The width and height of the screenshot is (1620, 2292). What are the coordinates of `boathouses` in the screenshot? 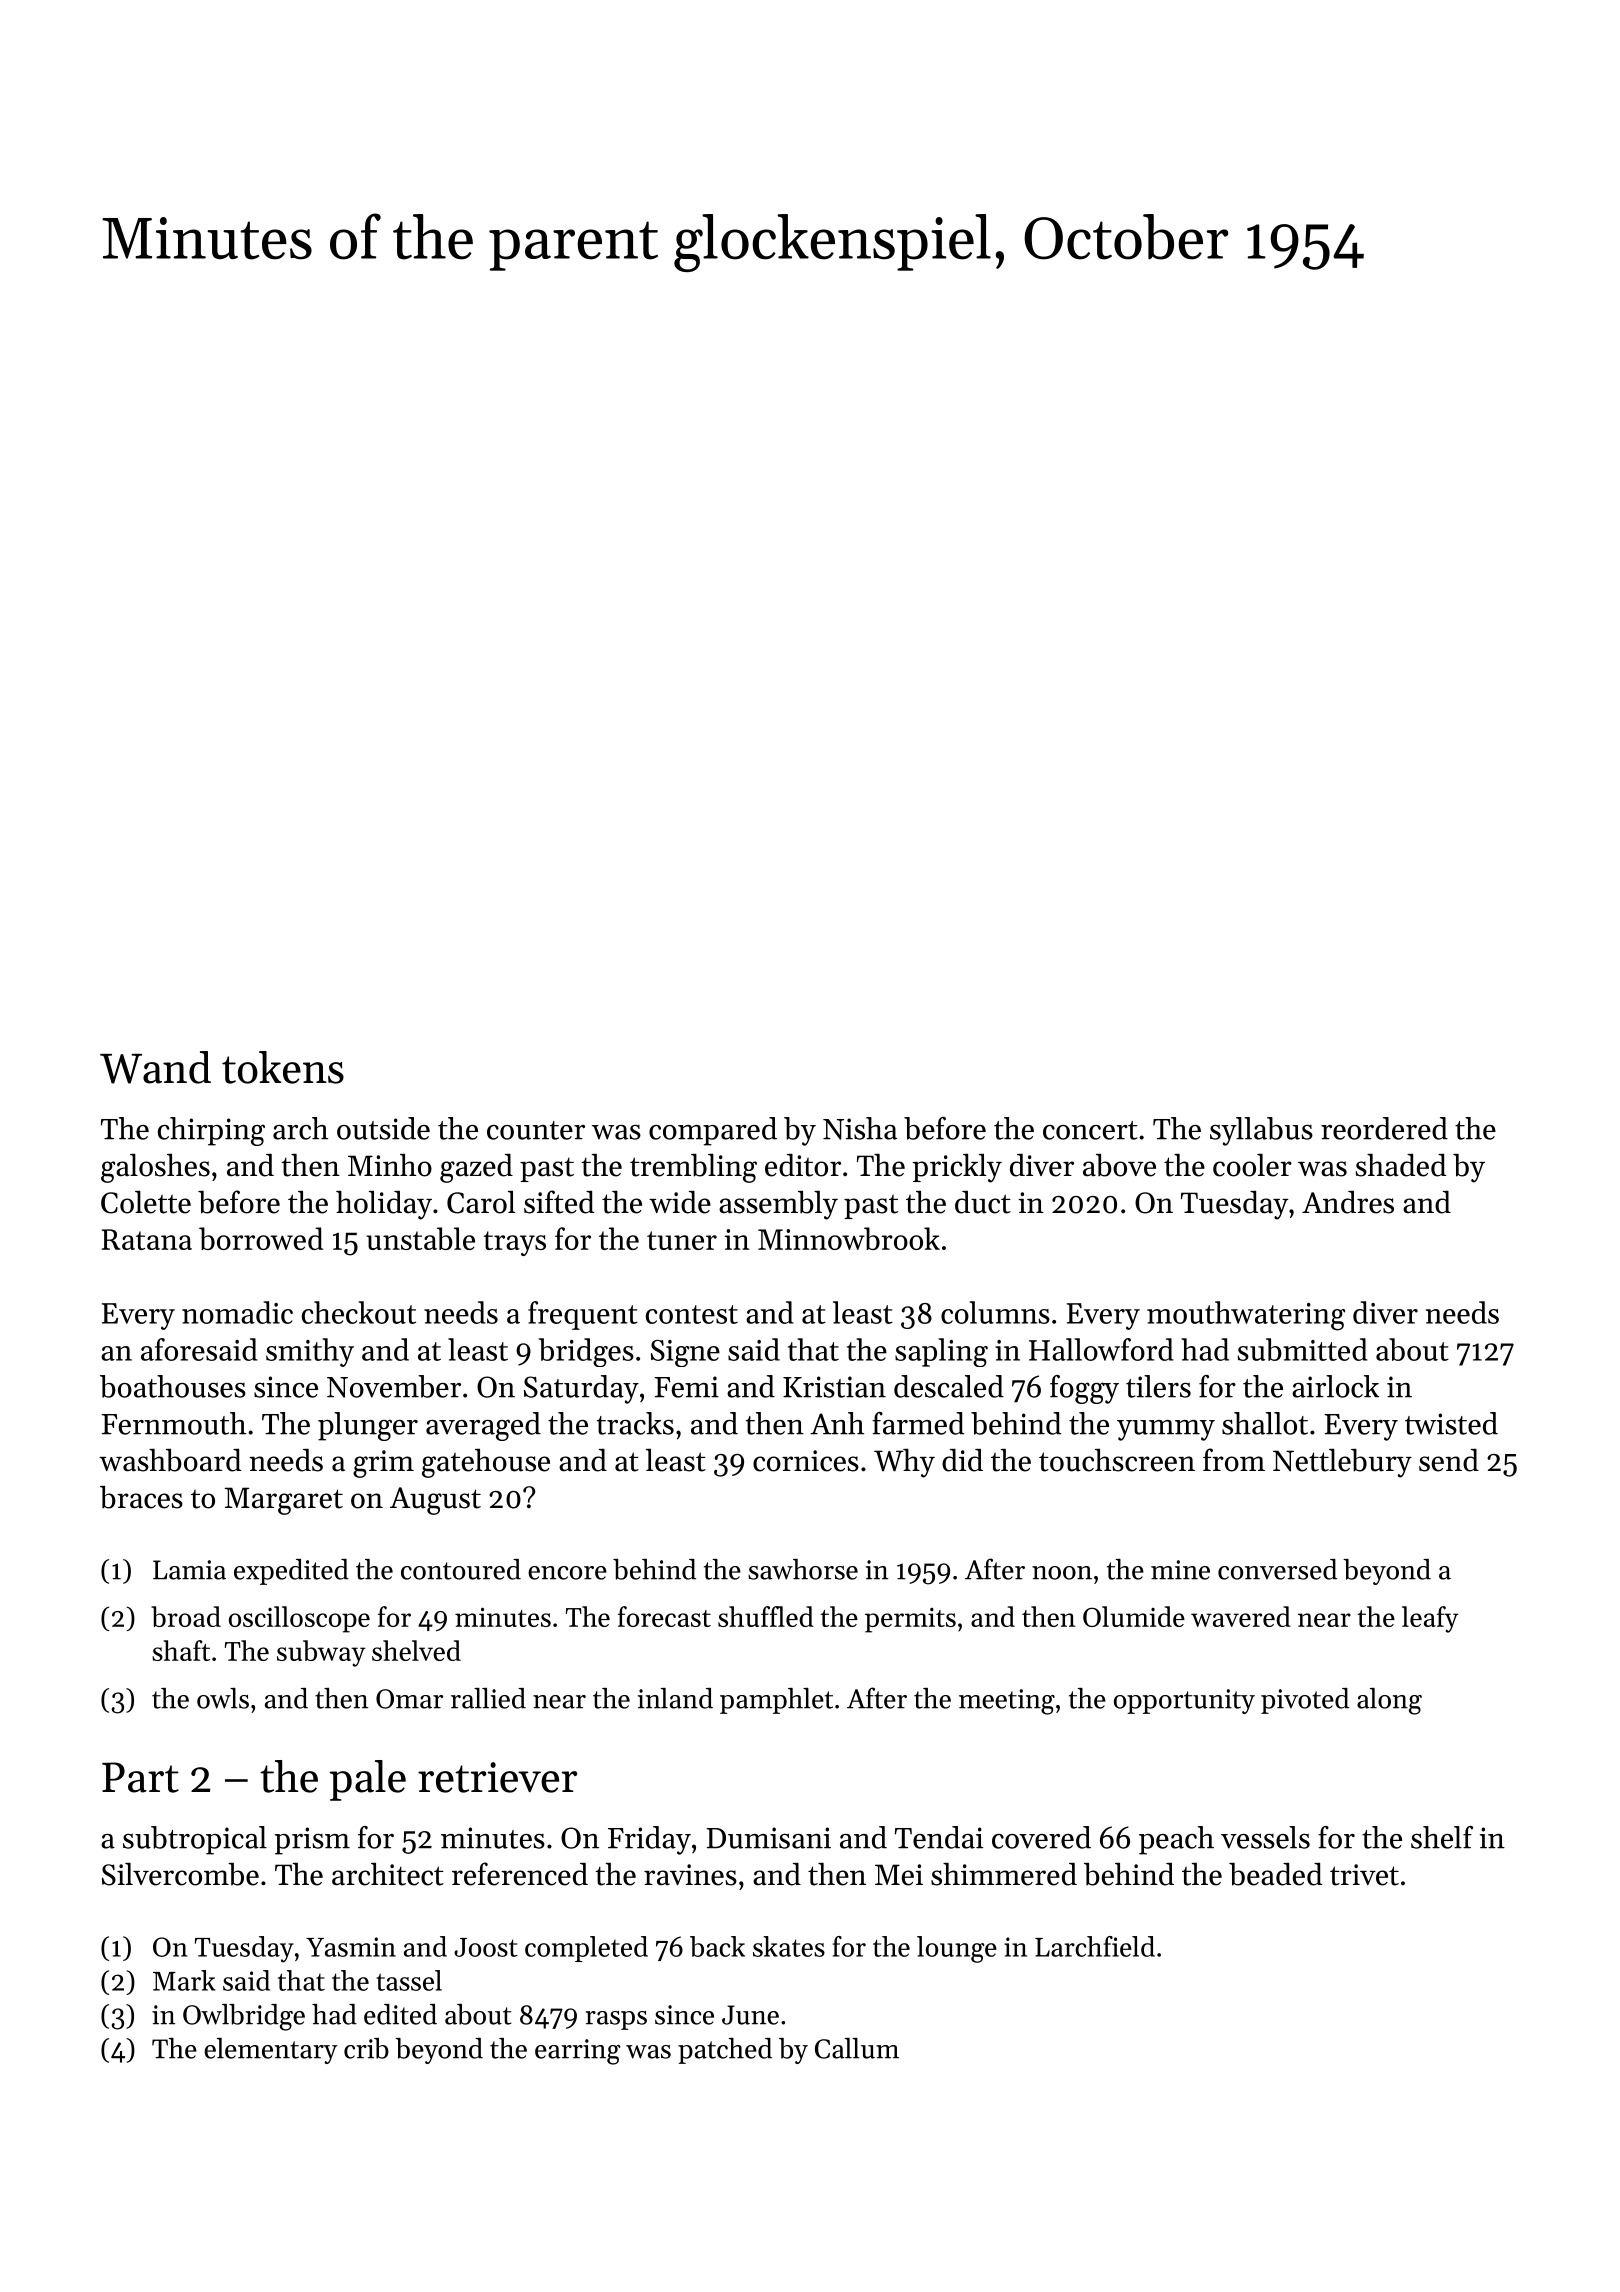 It's located at (173, 1386).
